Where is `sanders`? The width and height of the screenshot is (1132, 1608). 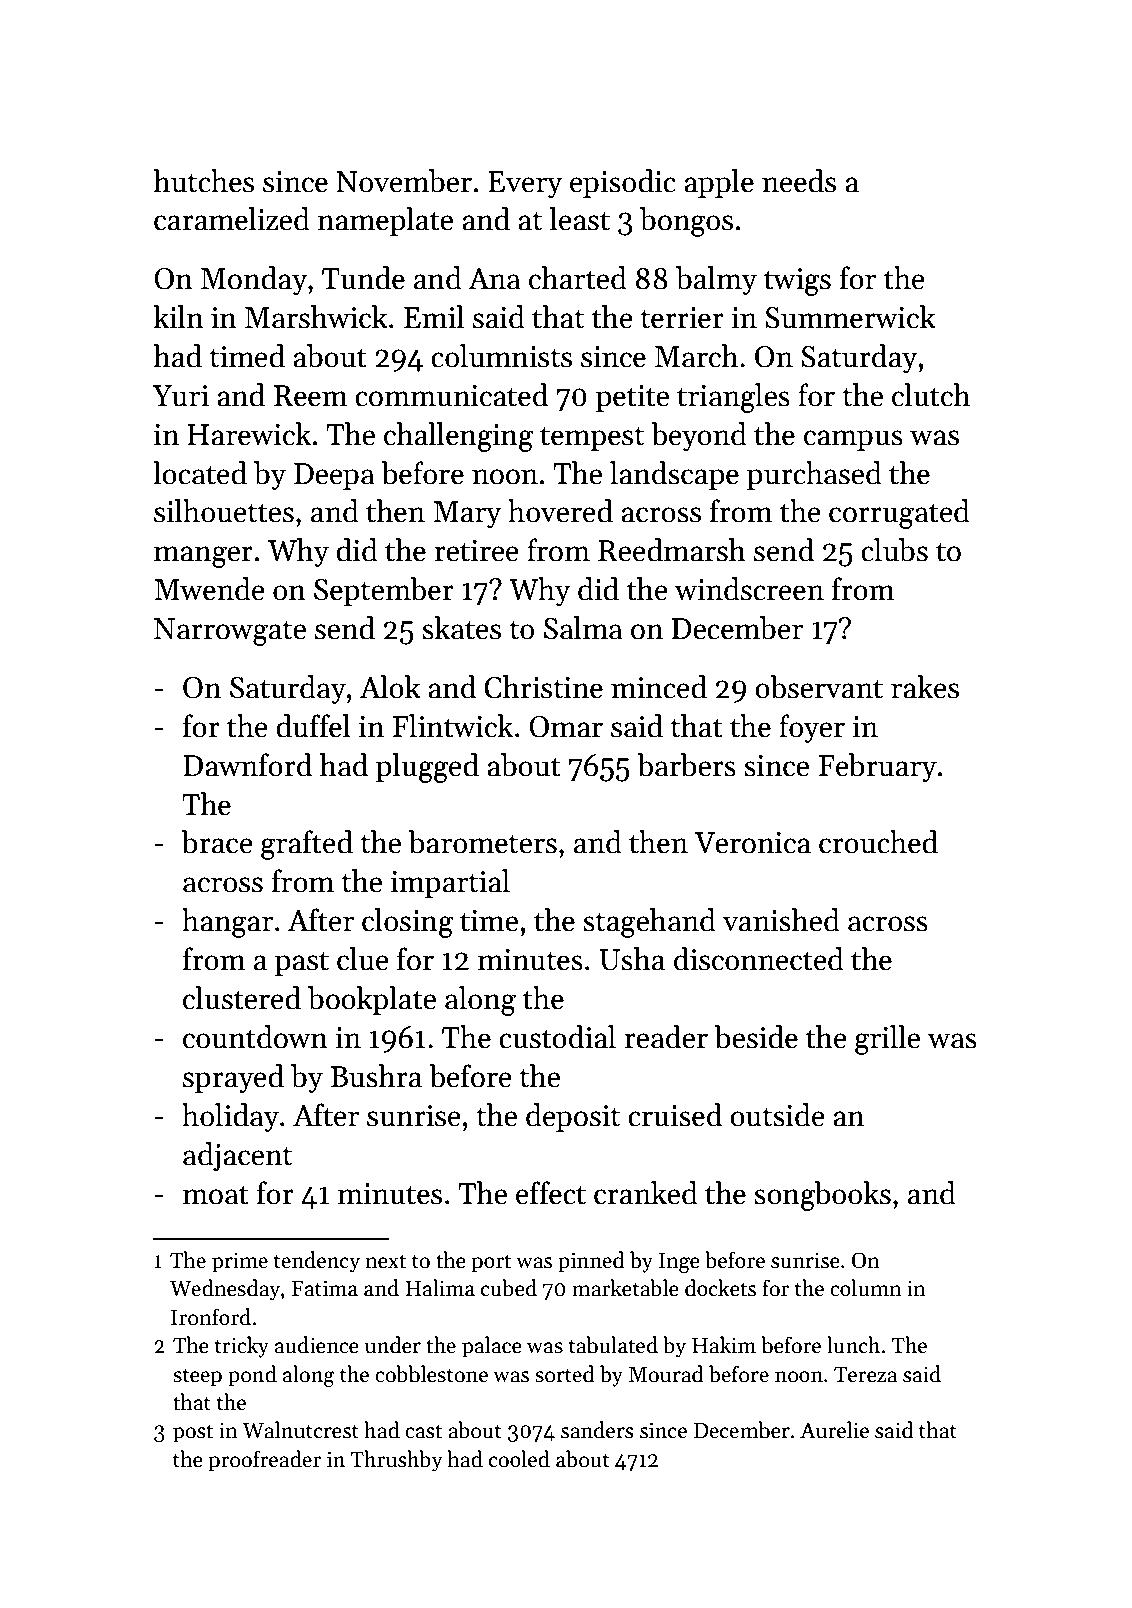 sanders is located at coordinates (597, 1430).
